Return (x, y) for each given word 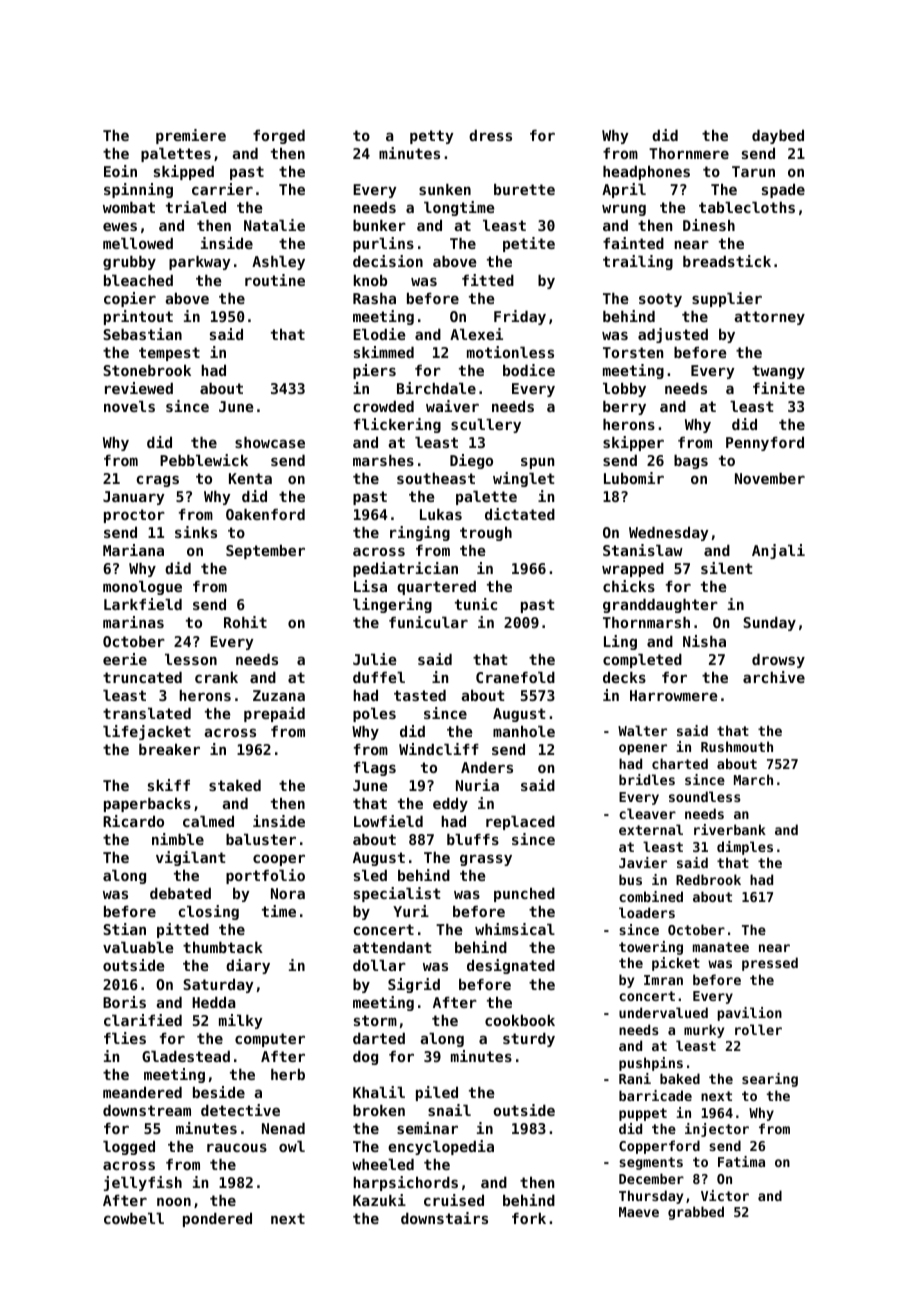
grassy (486, 860)
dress (490, 135)
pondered (217, 1220)
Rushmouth (737, 746)
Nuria (477, 785)
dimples (745, 848)
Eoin (120, 171)
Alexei (476, 334)
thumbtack (223, 947)
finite (779, 388)
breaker (169, 749)
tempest (169, 354)
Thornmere (689, 153)
